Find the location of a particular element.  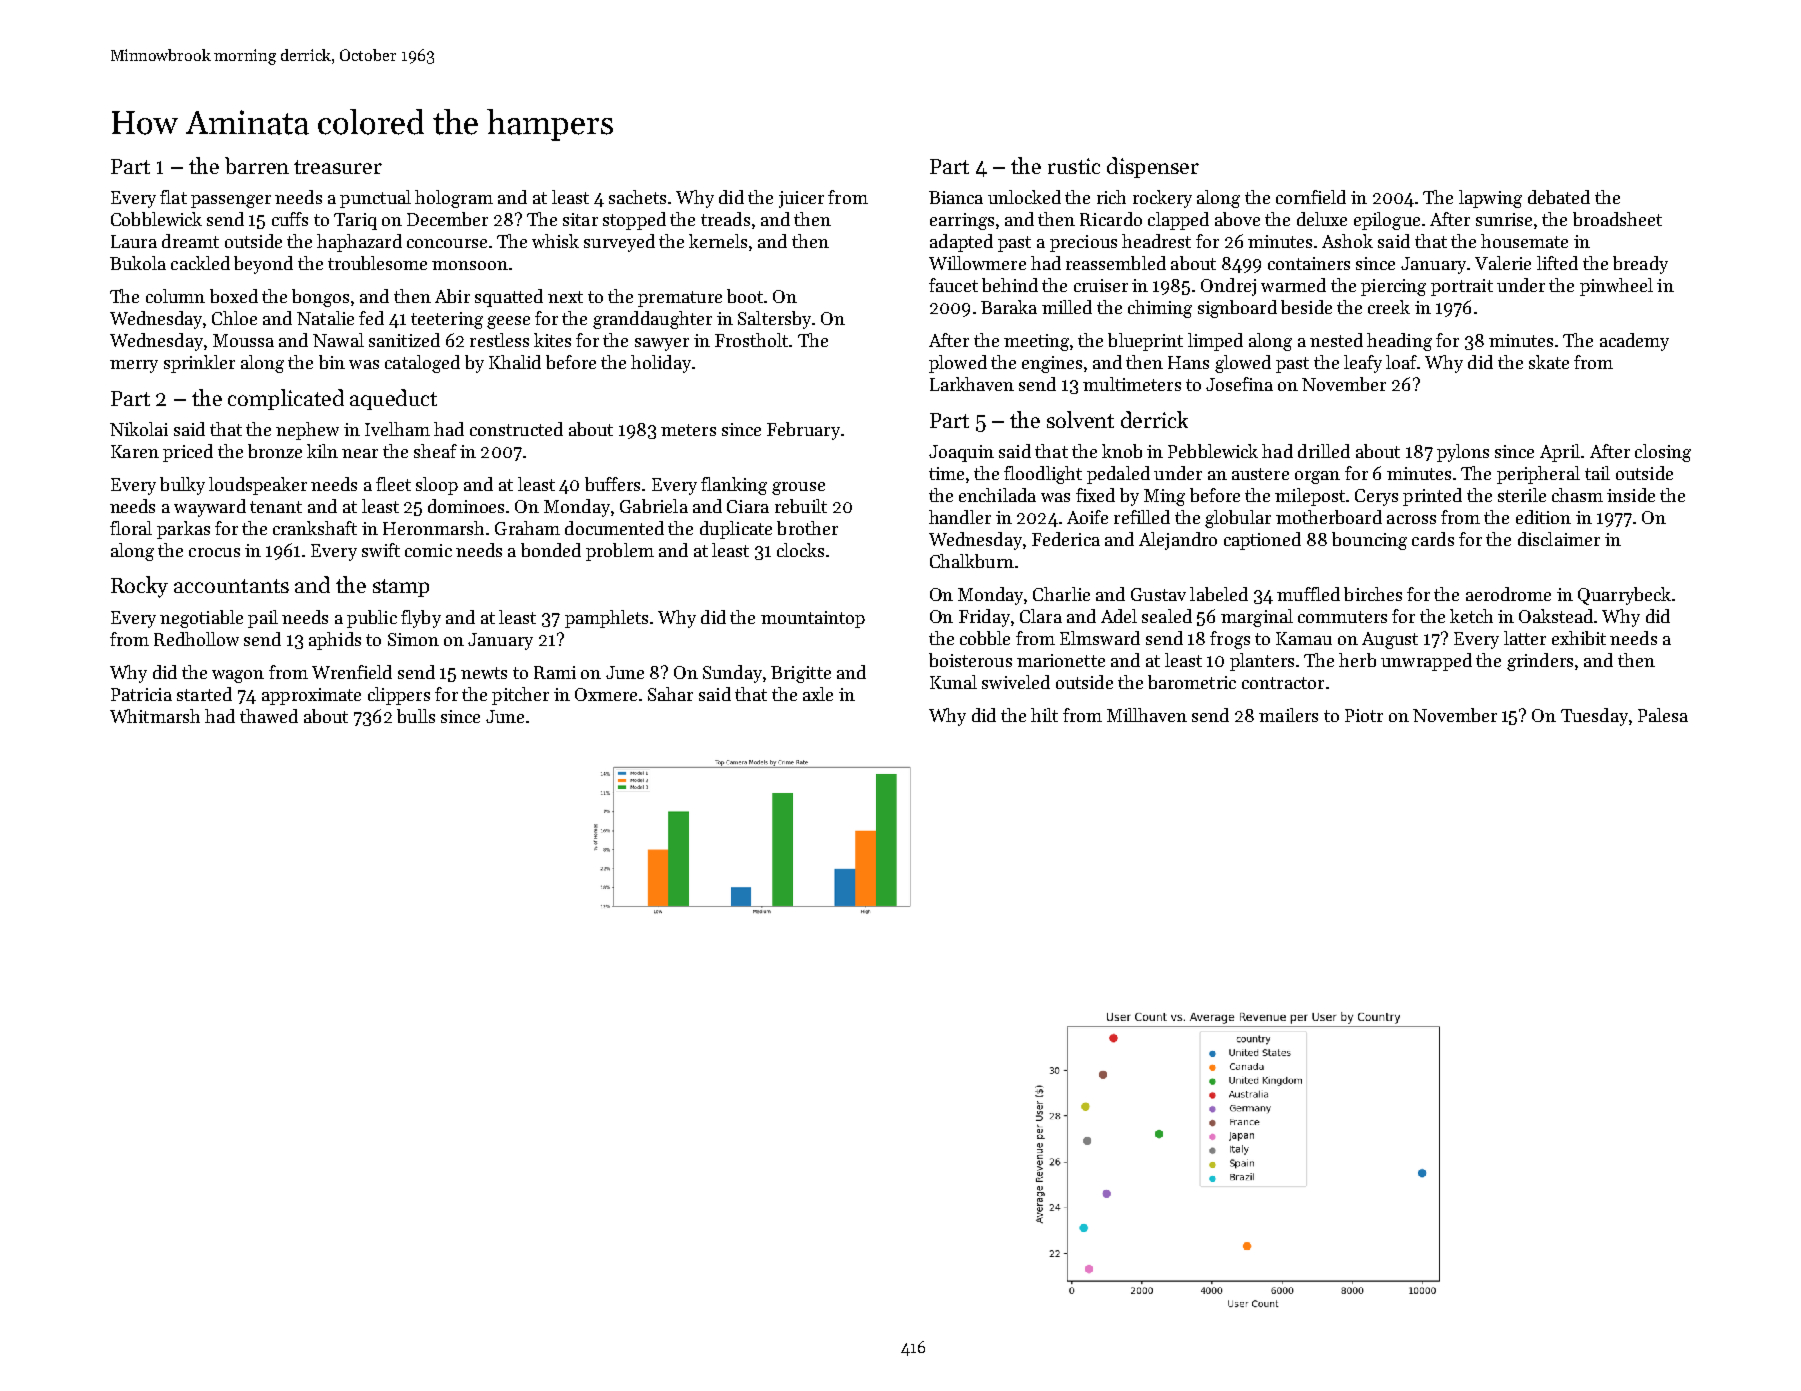

barren is located at coordinates (257, 165).
